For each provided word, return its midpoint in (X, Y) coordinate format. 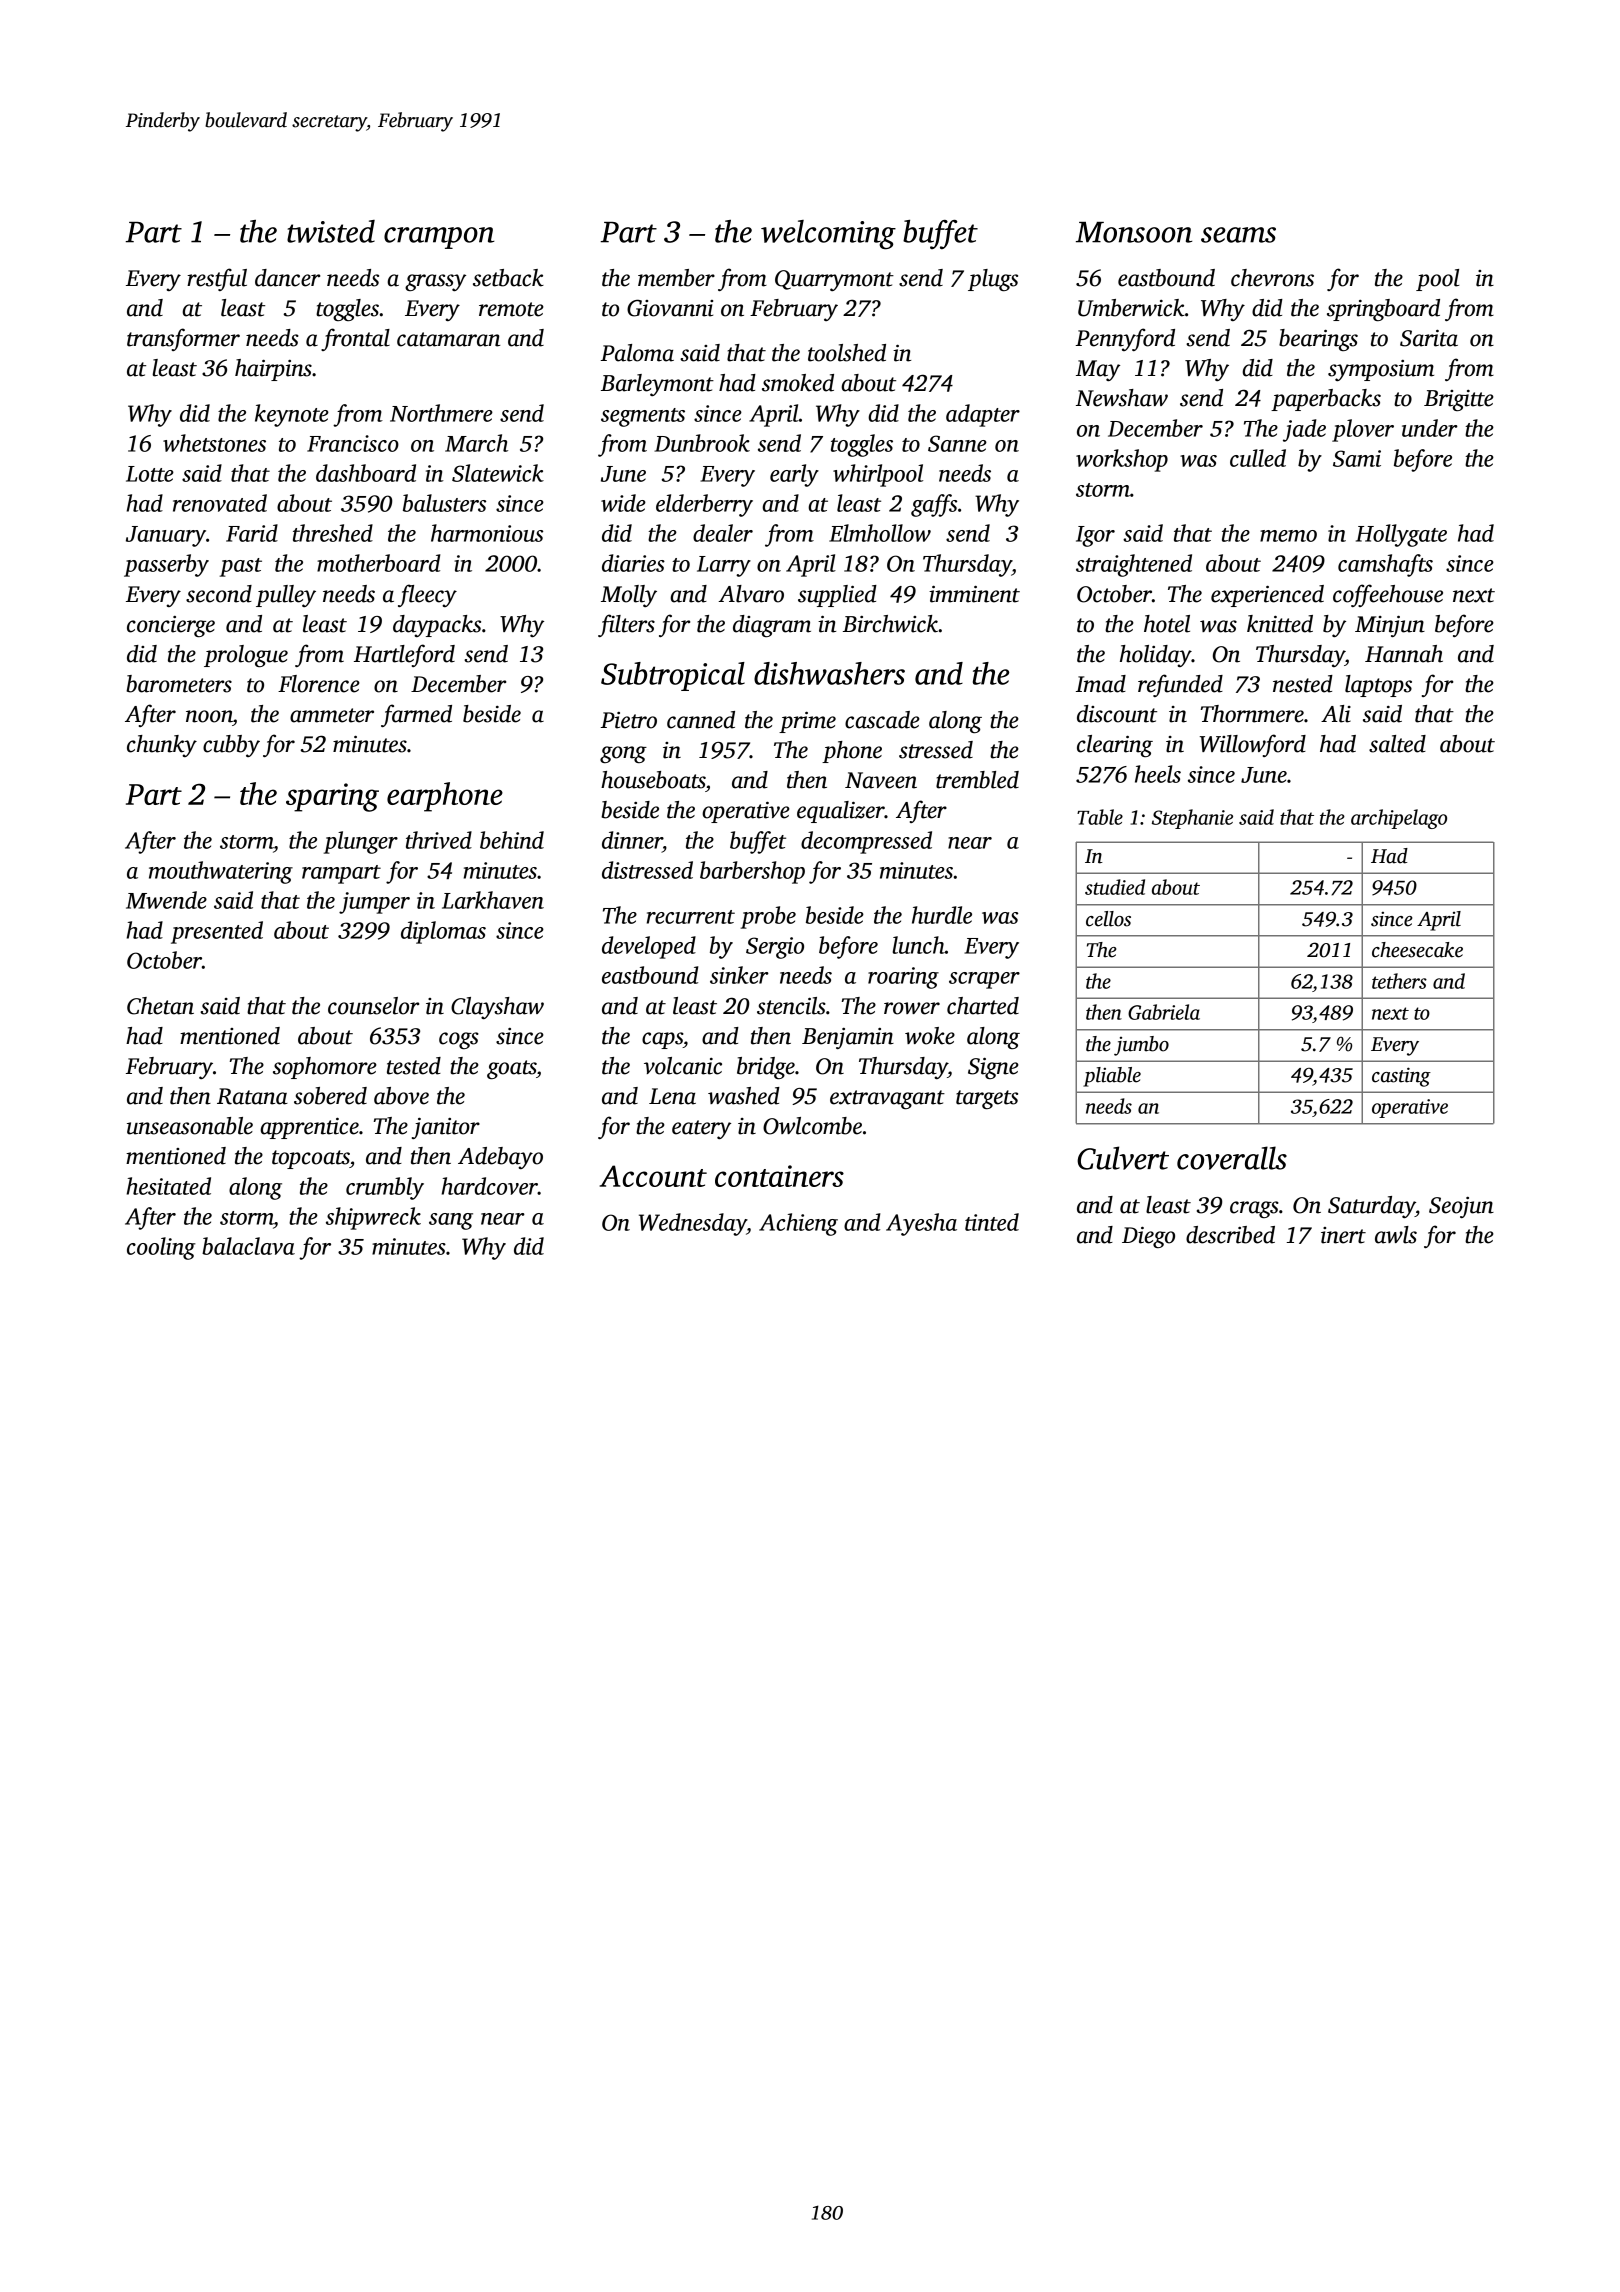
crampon (439, 238)
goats (511, 1069)
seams (1238, 235)
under (1430, 428)
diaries (633, 563)
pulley (286, 596)
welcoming (828, 235)
